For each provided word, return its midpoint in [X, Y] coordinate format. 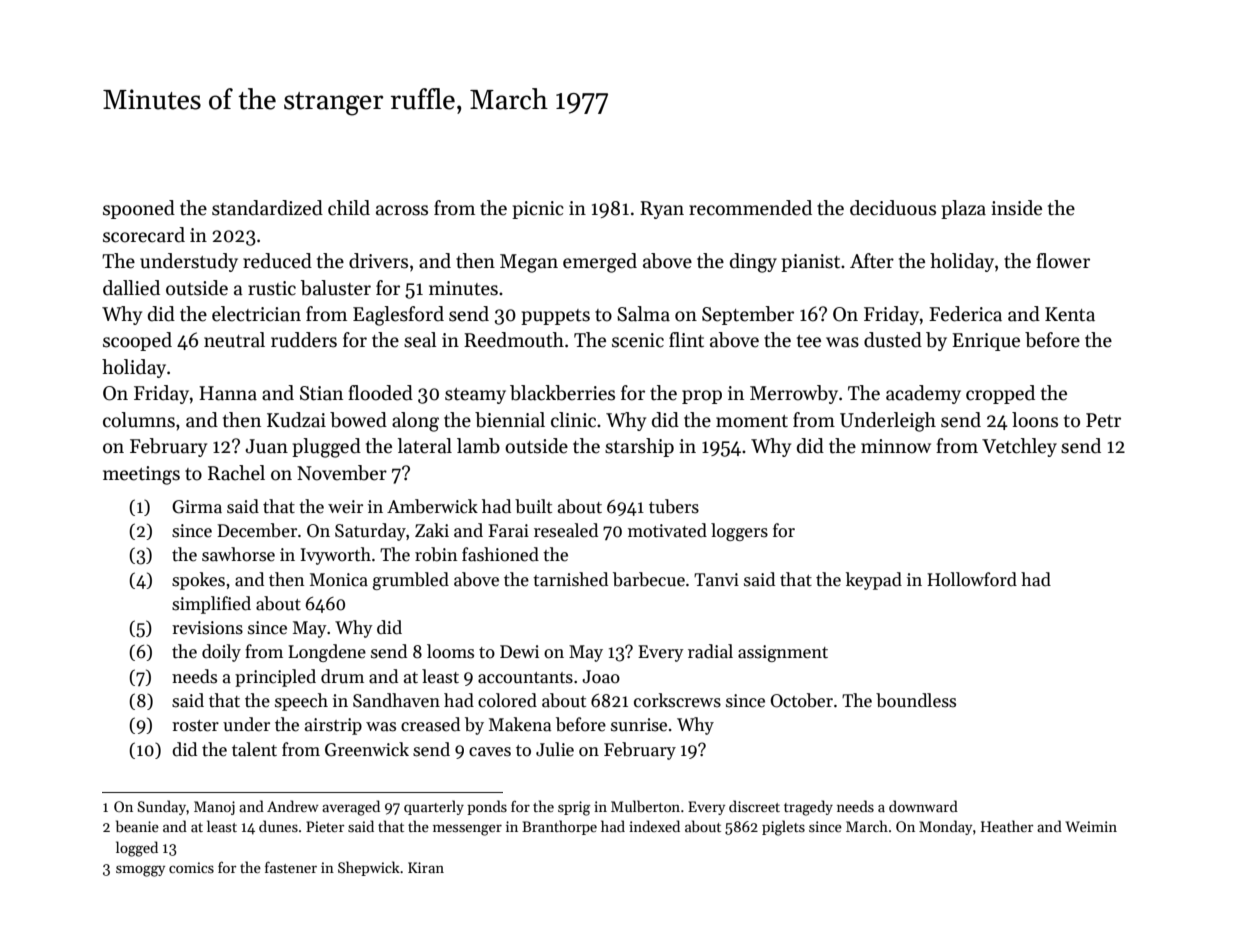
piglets [783, 828]
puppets [555, 317]
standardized [267, 208]
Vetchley [1019, 447]
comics [191, 867]
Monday [945, 827]
